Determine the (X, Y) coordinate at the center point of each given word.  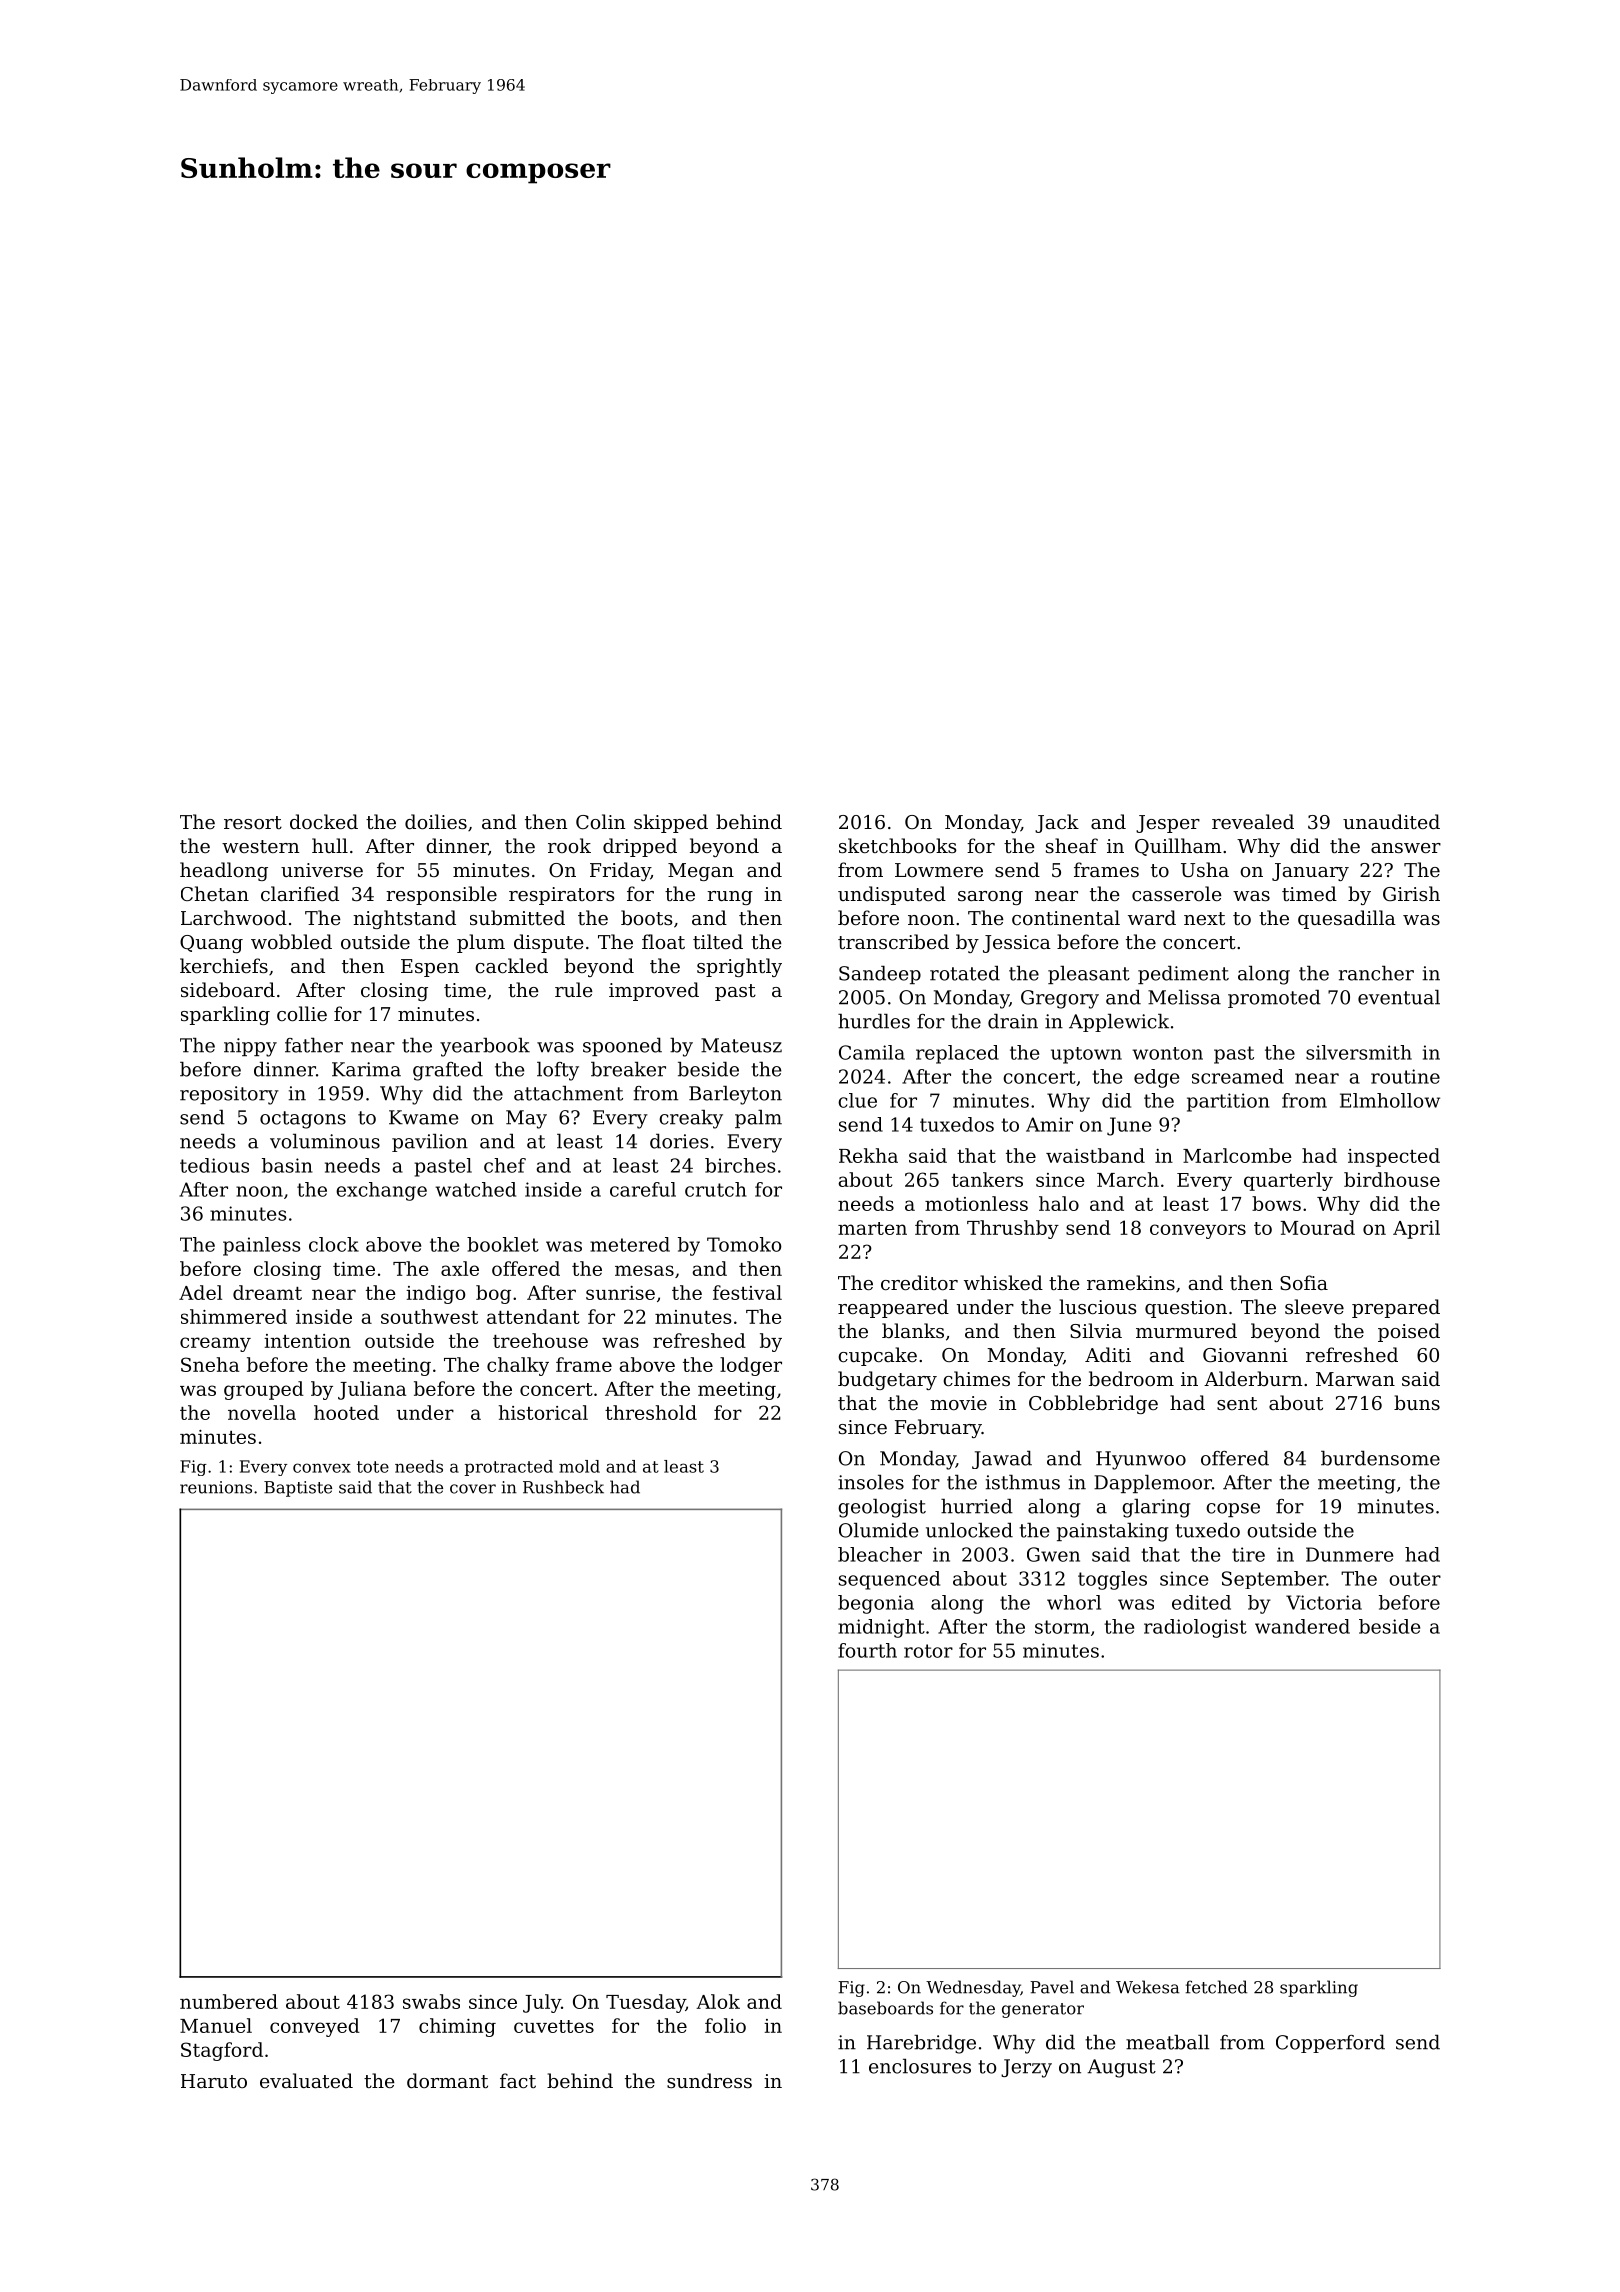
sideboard (228, 989)
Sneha (210, 1364)
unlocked (969, 1530)
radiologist (1195, 1628)
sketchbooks (898, 845)
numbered (229, 2001)
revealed (1253, 821)
